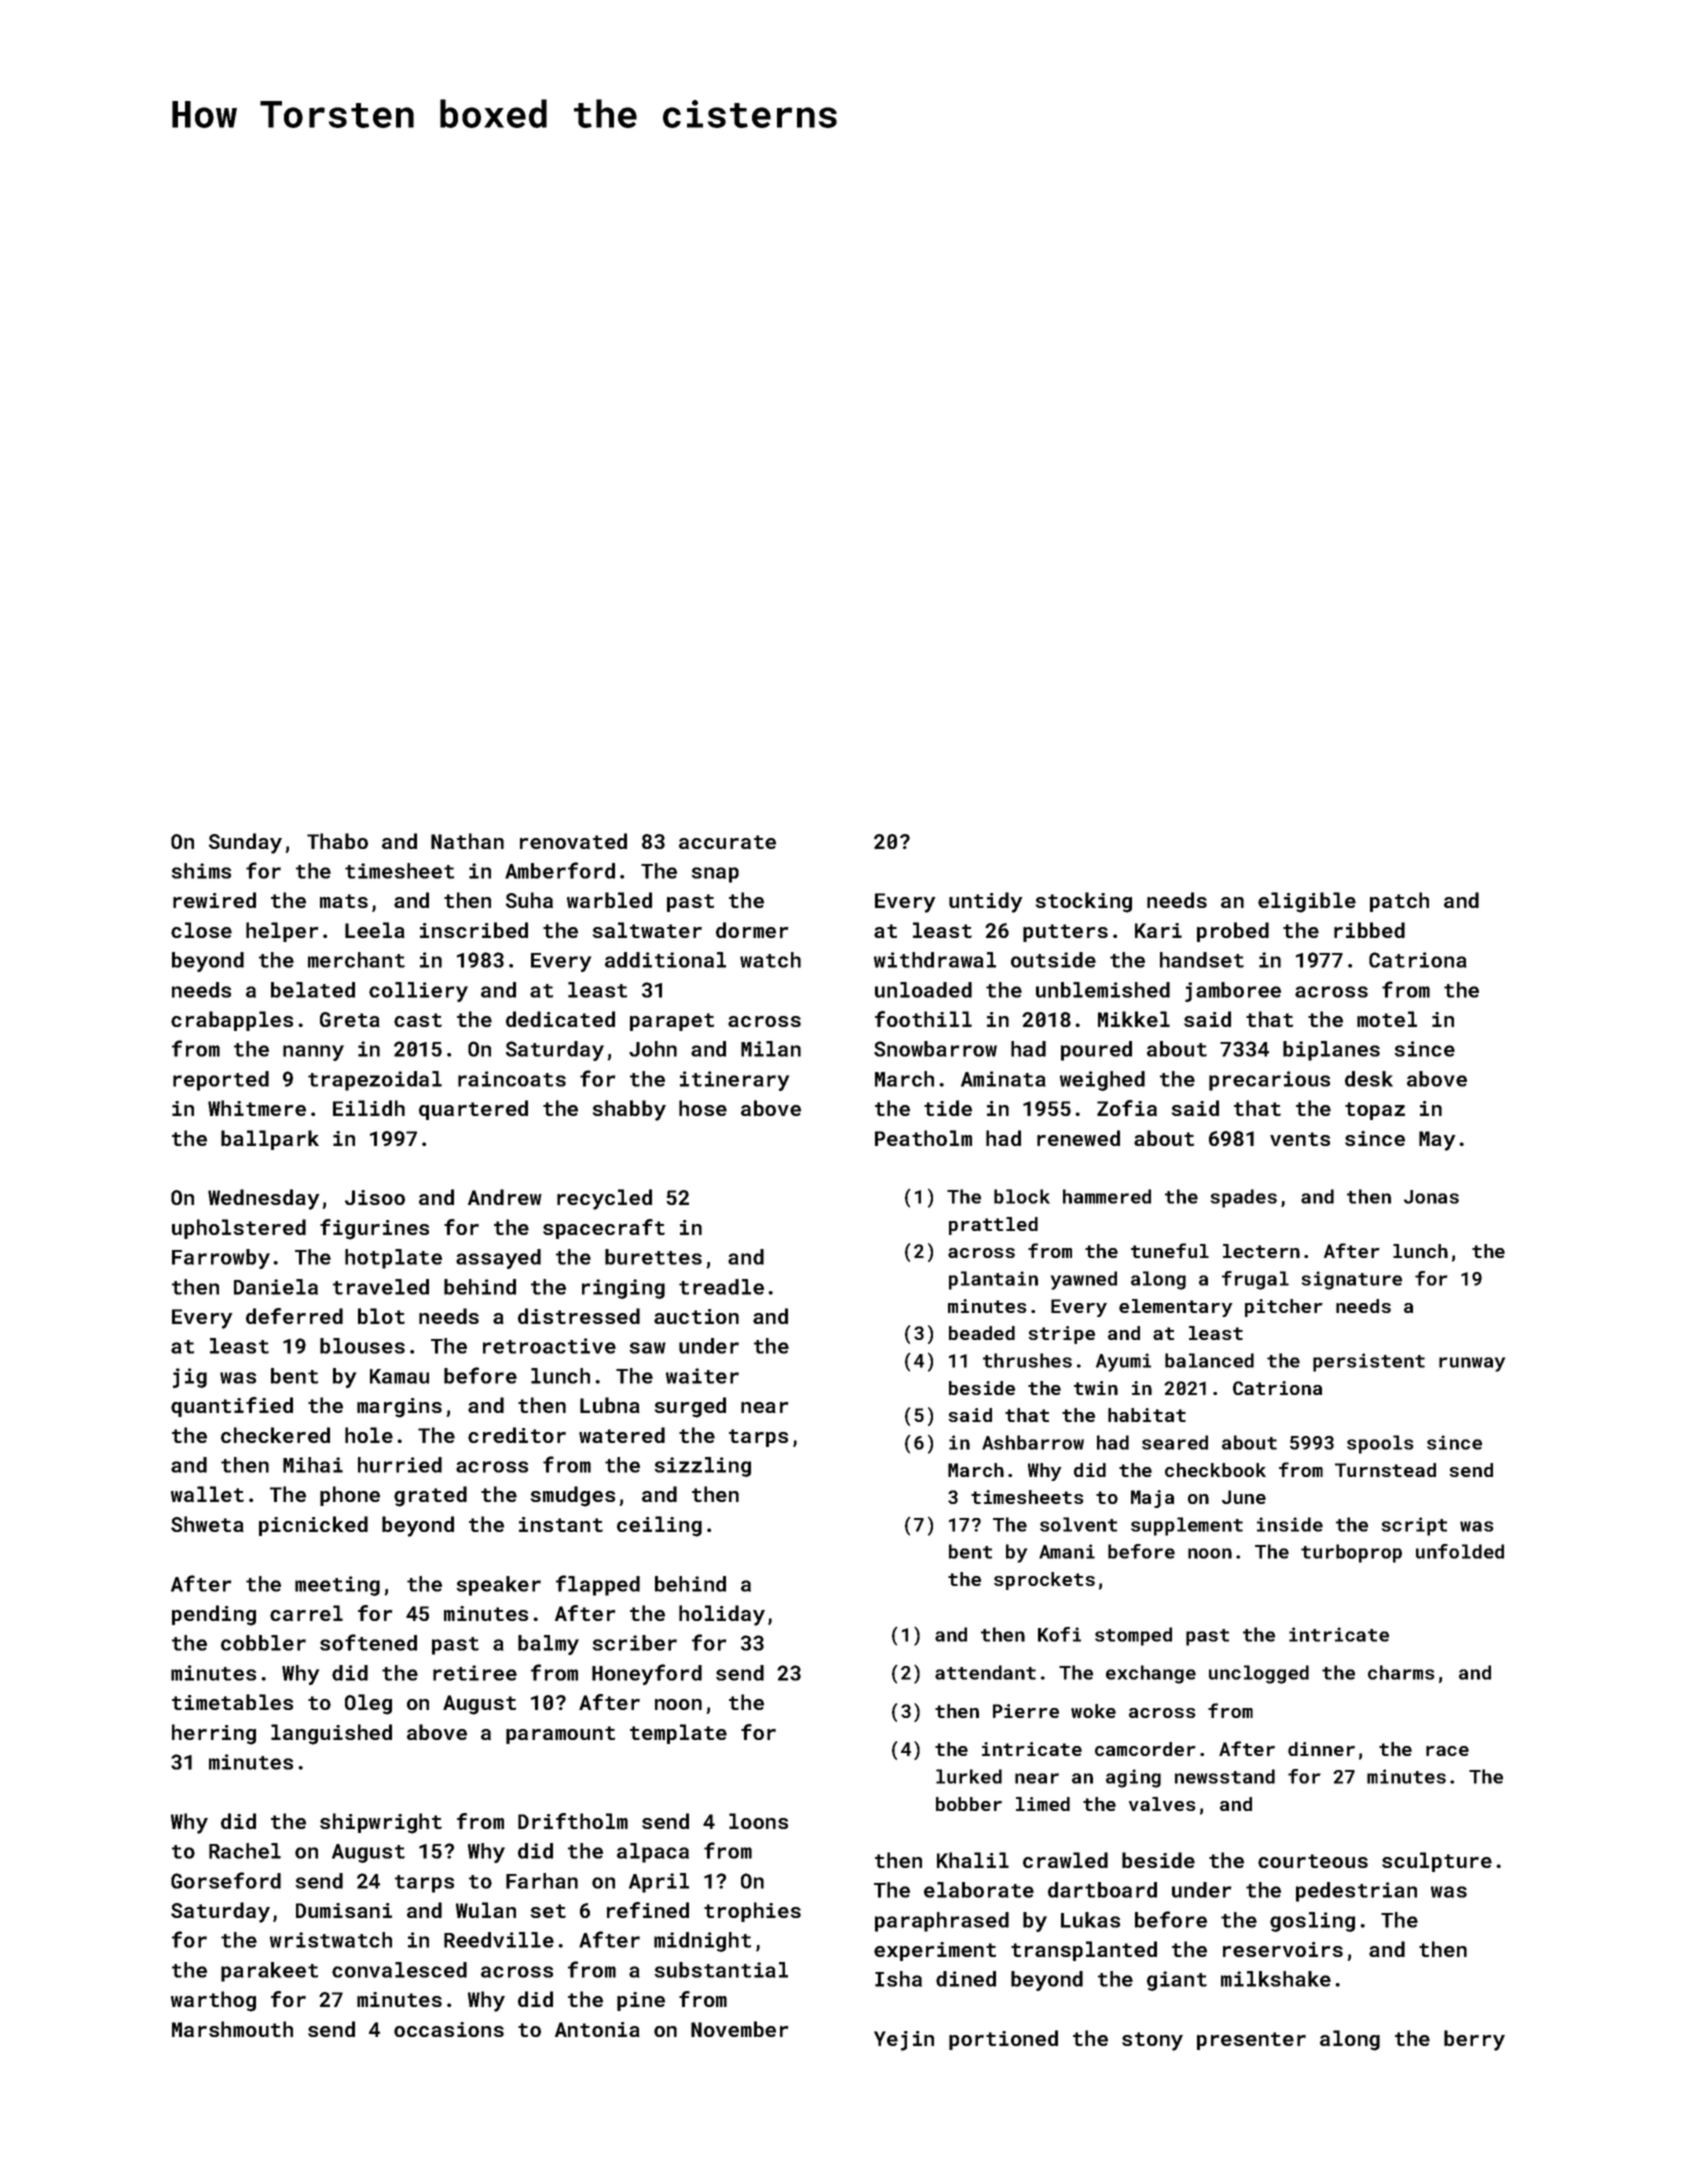 This page has width=1683, height=2178. I want to click on accurate, so click(727, 842).
